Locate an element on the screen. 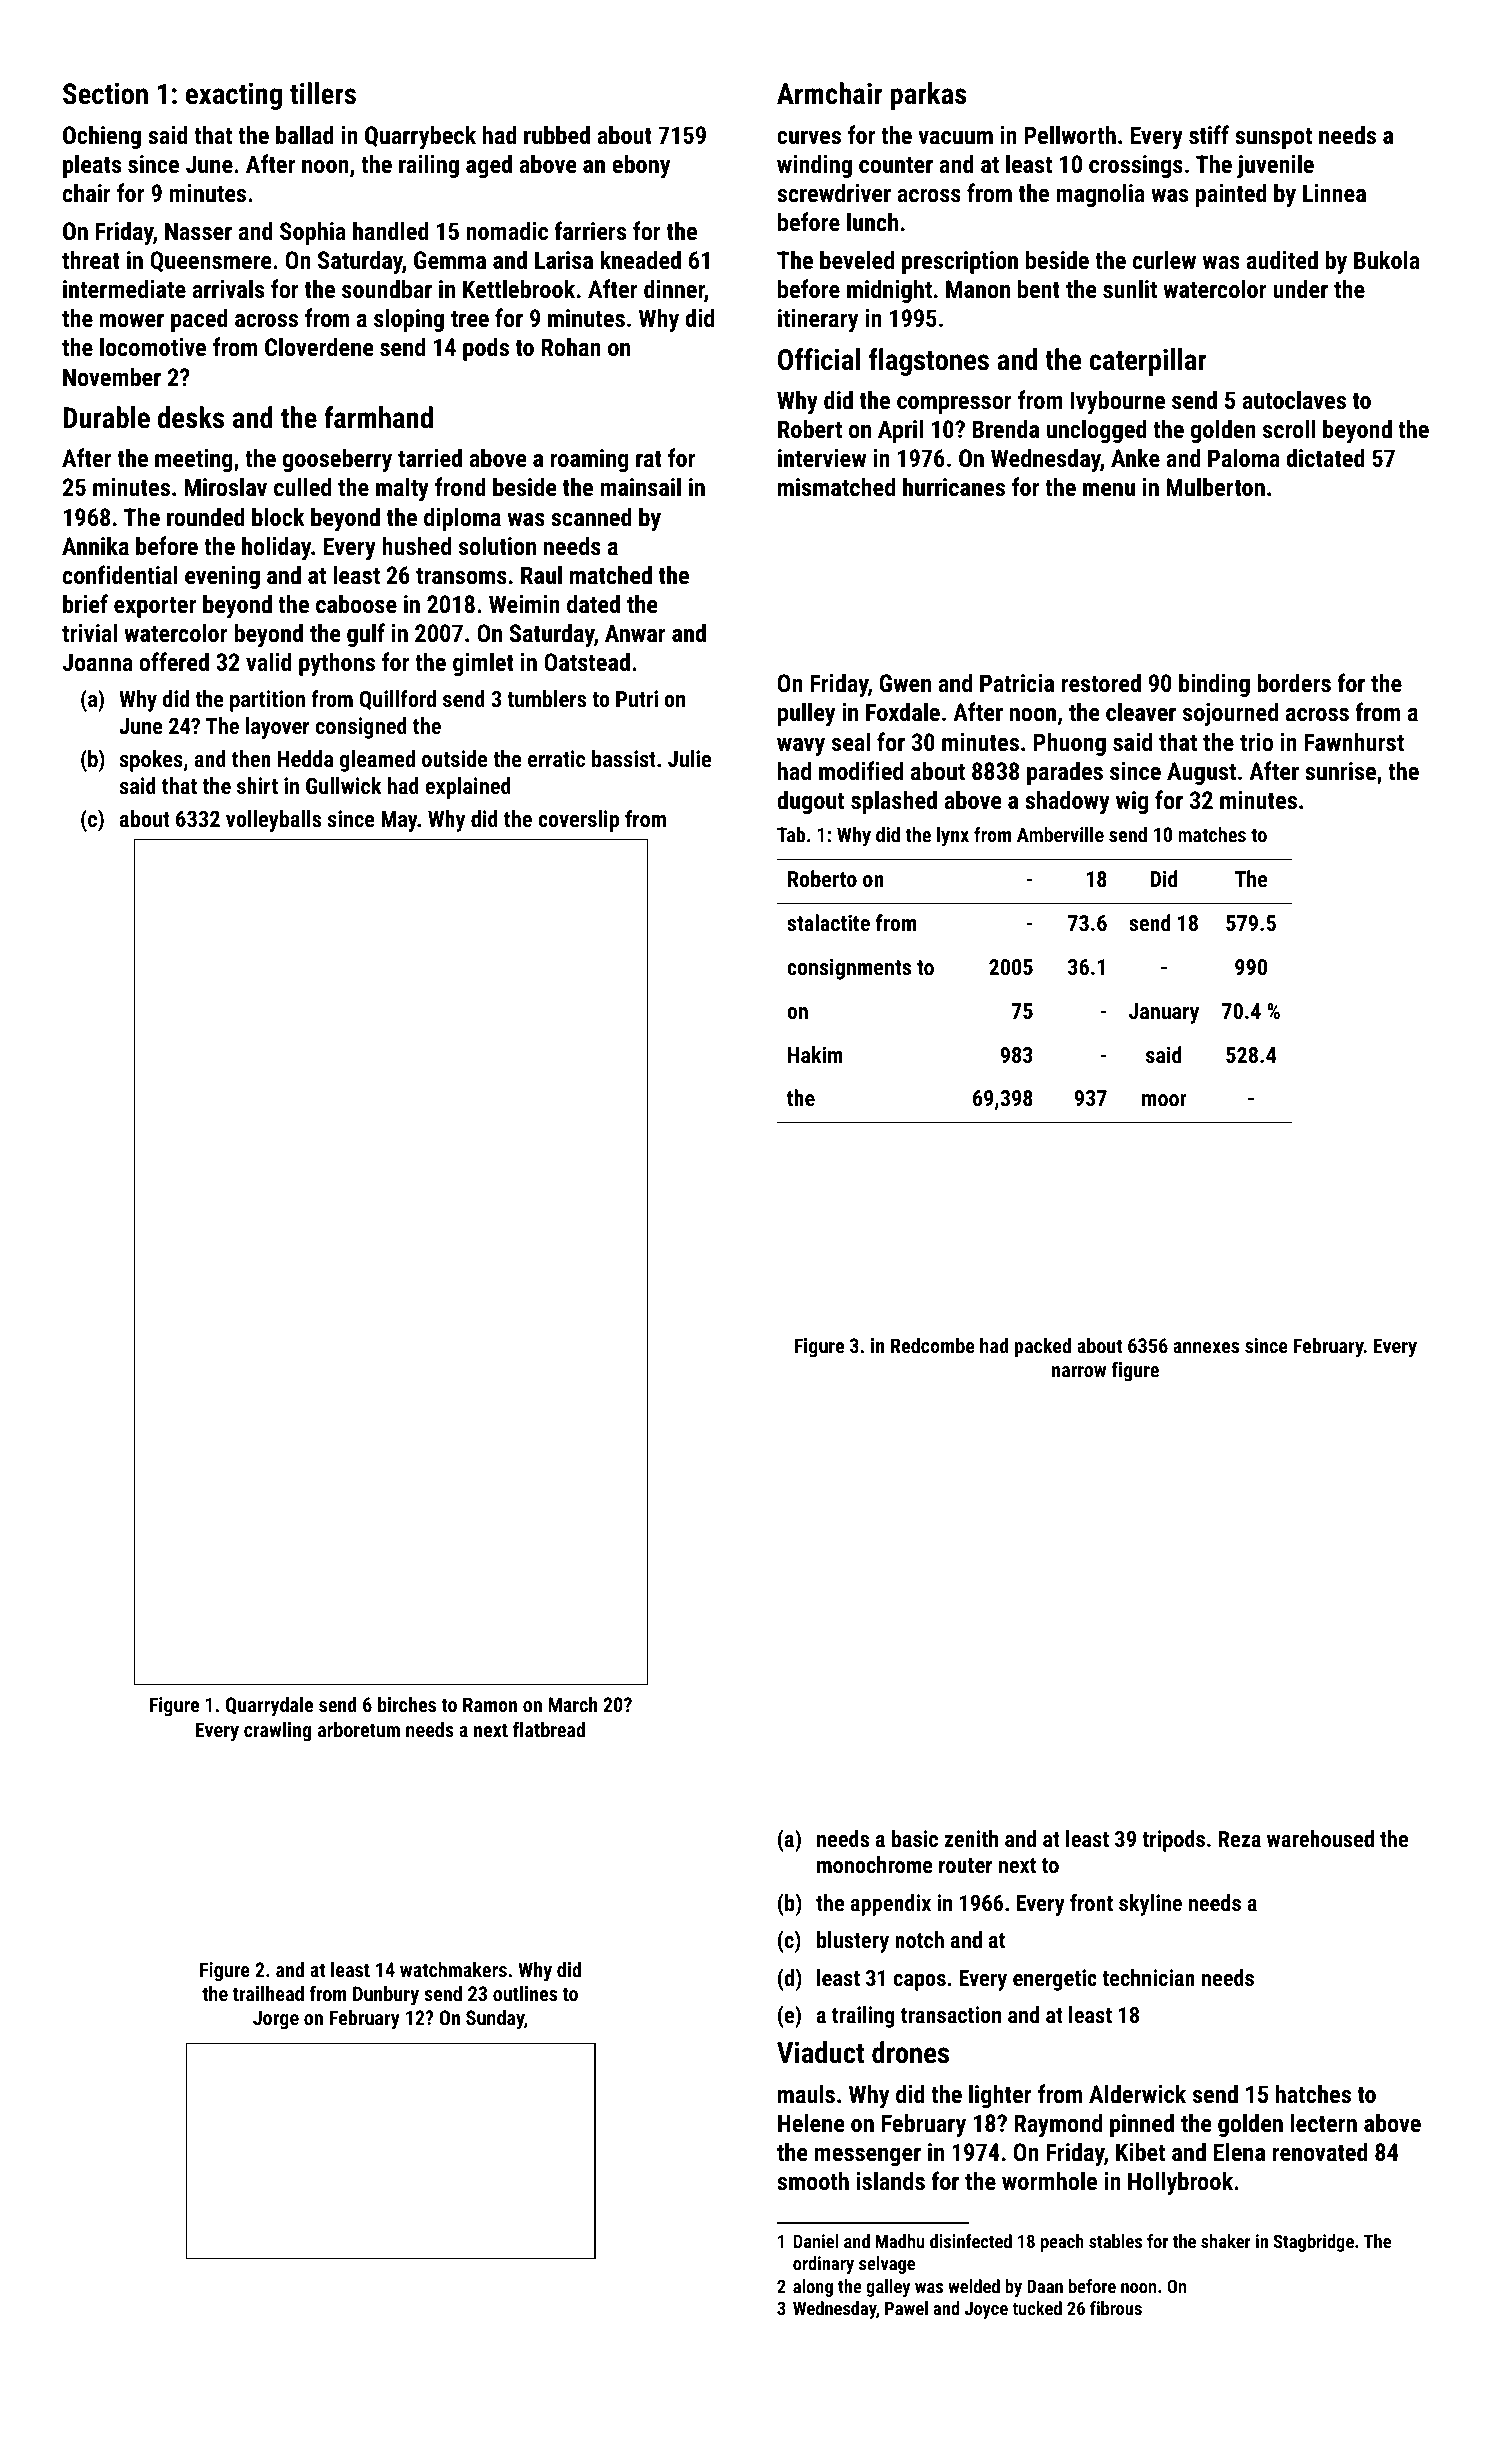 The image size is (1496, 2464). sunspot is located at coordinates (1273, 138).
